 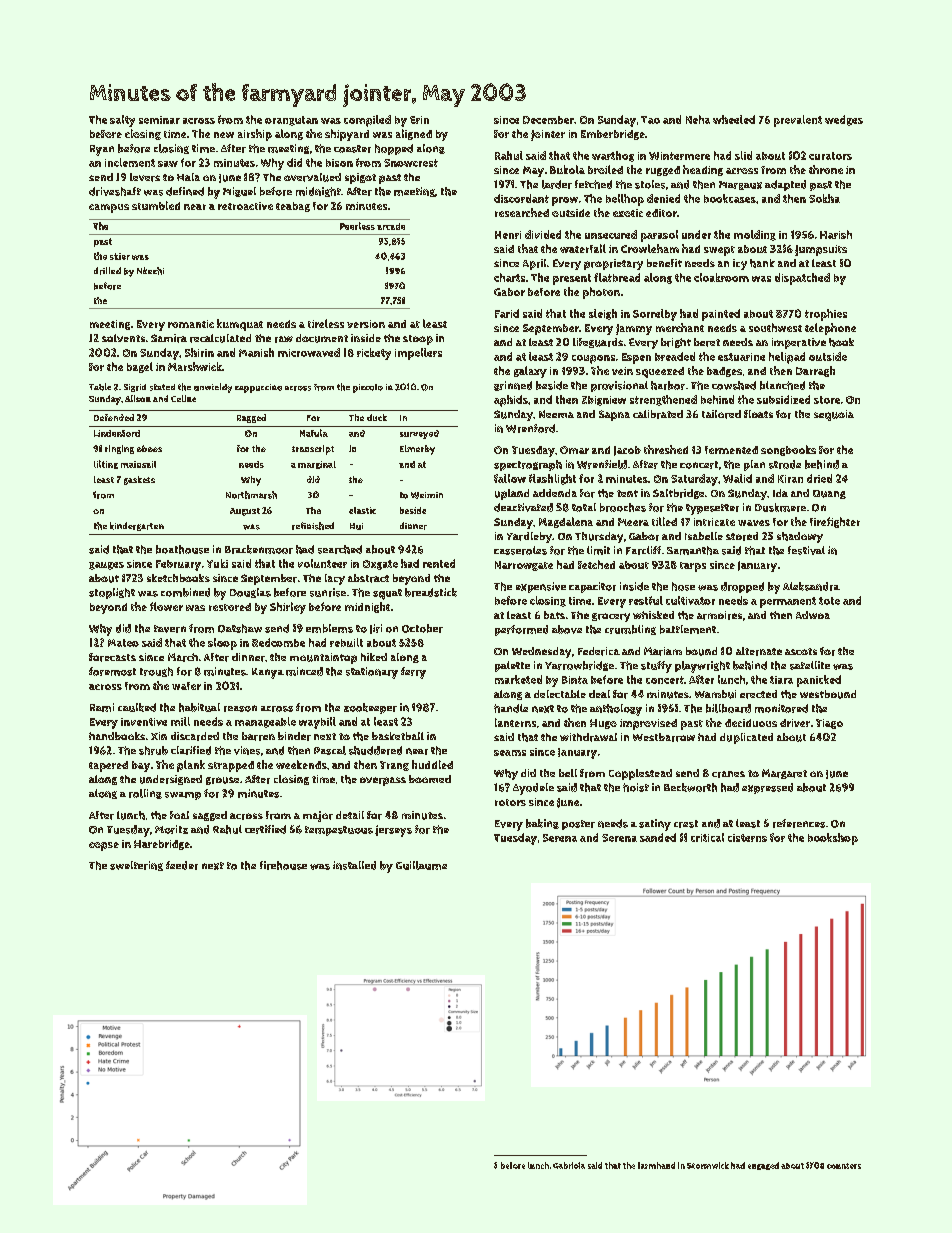 What do you see at coordinates (656, 1165) in the screenshot?
I see `farmhand` at bounding box center [656, 1165].
